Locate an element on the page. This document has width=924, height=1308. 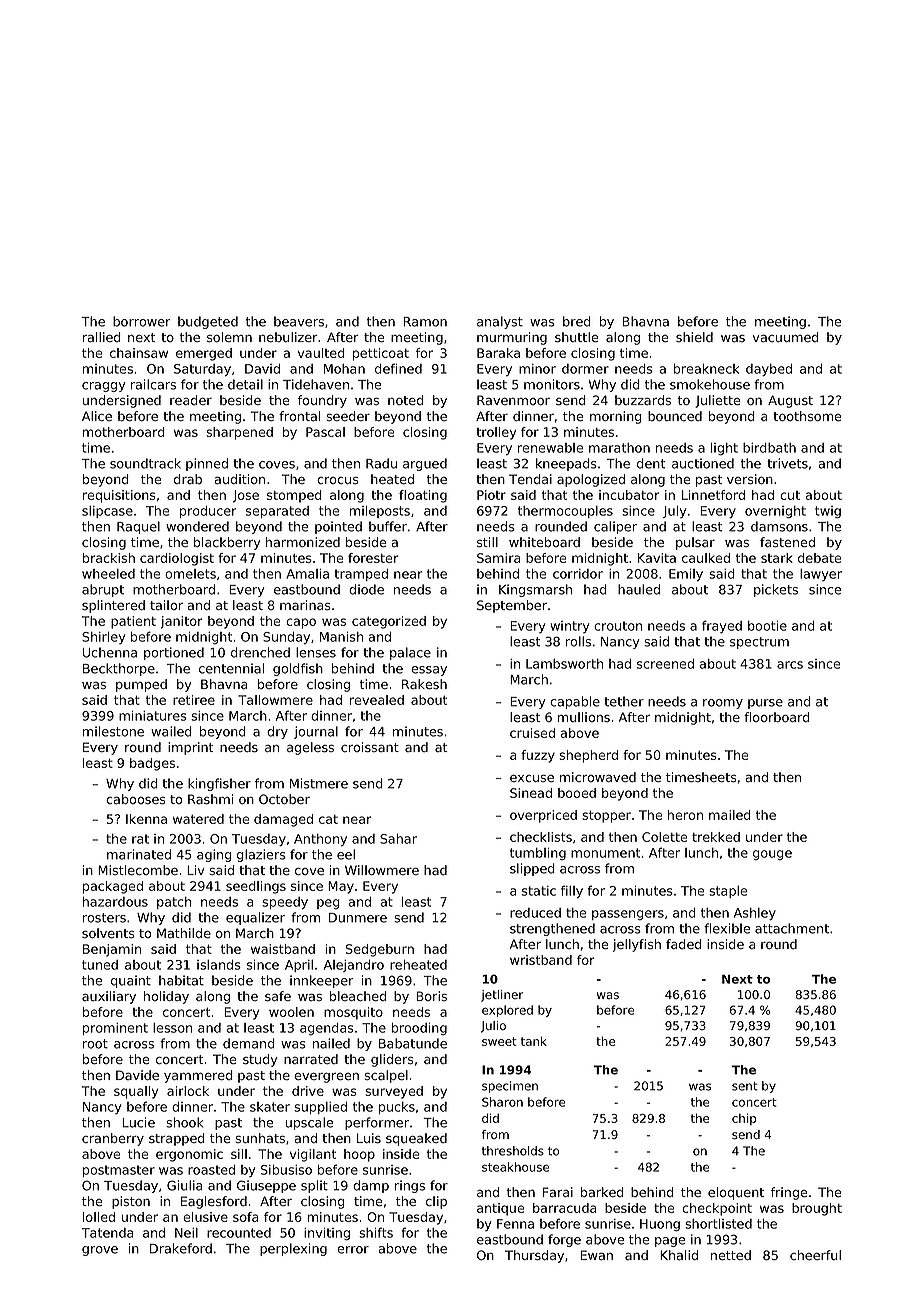
Sibusiso is located at coordinates (286, 1170).
